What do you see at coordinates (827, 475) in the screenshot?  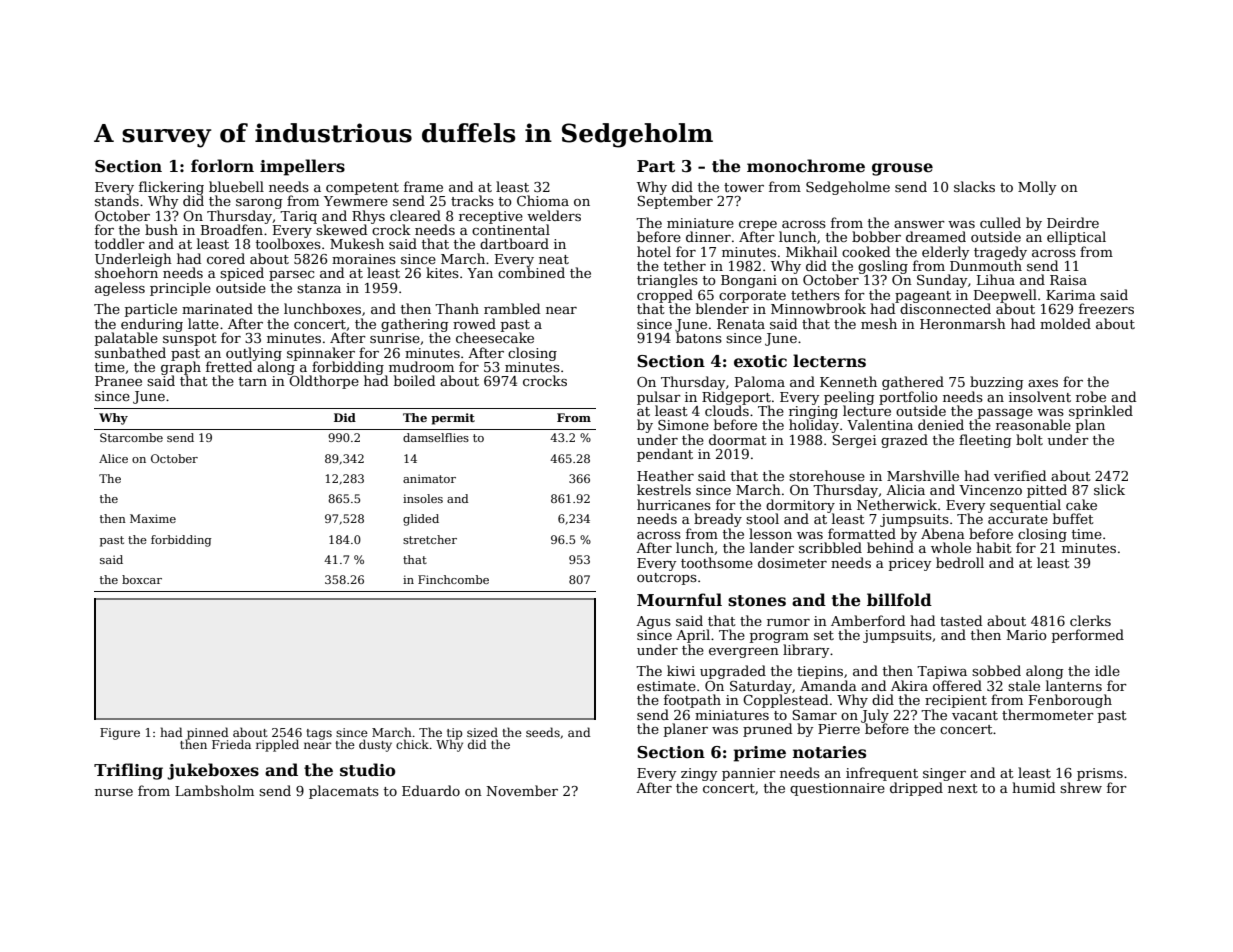 I see `storehouse` at bounding box center [827, 475].
